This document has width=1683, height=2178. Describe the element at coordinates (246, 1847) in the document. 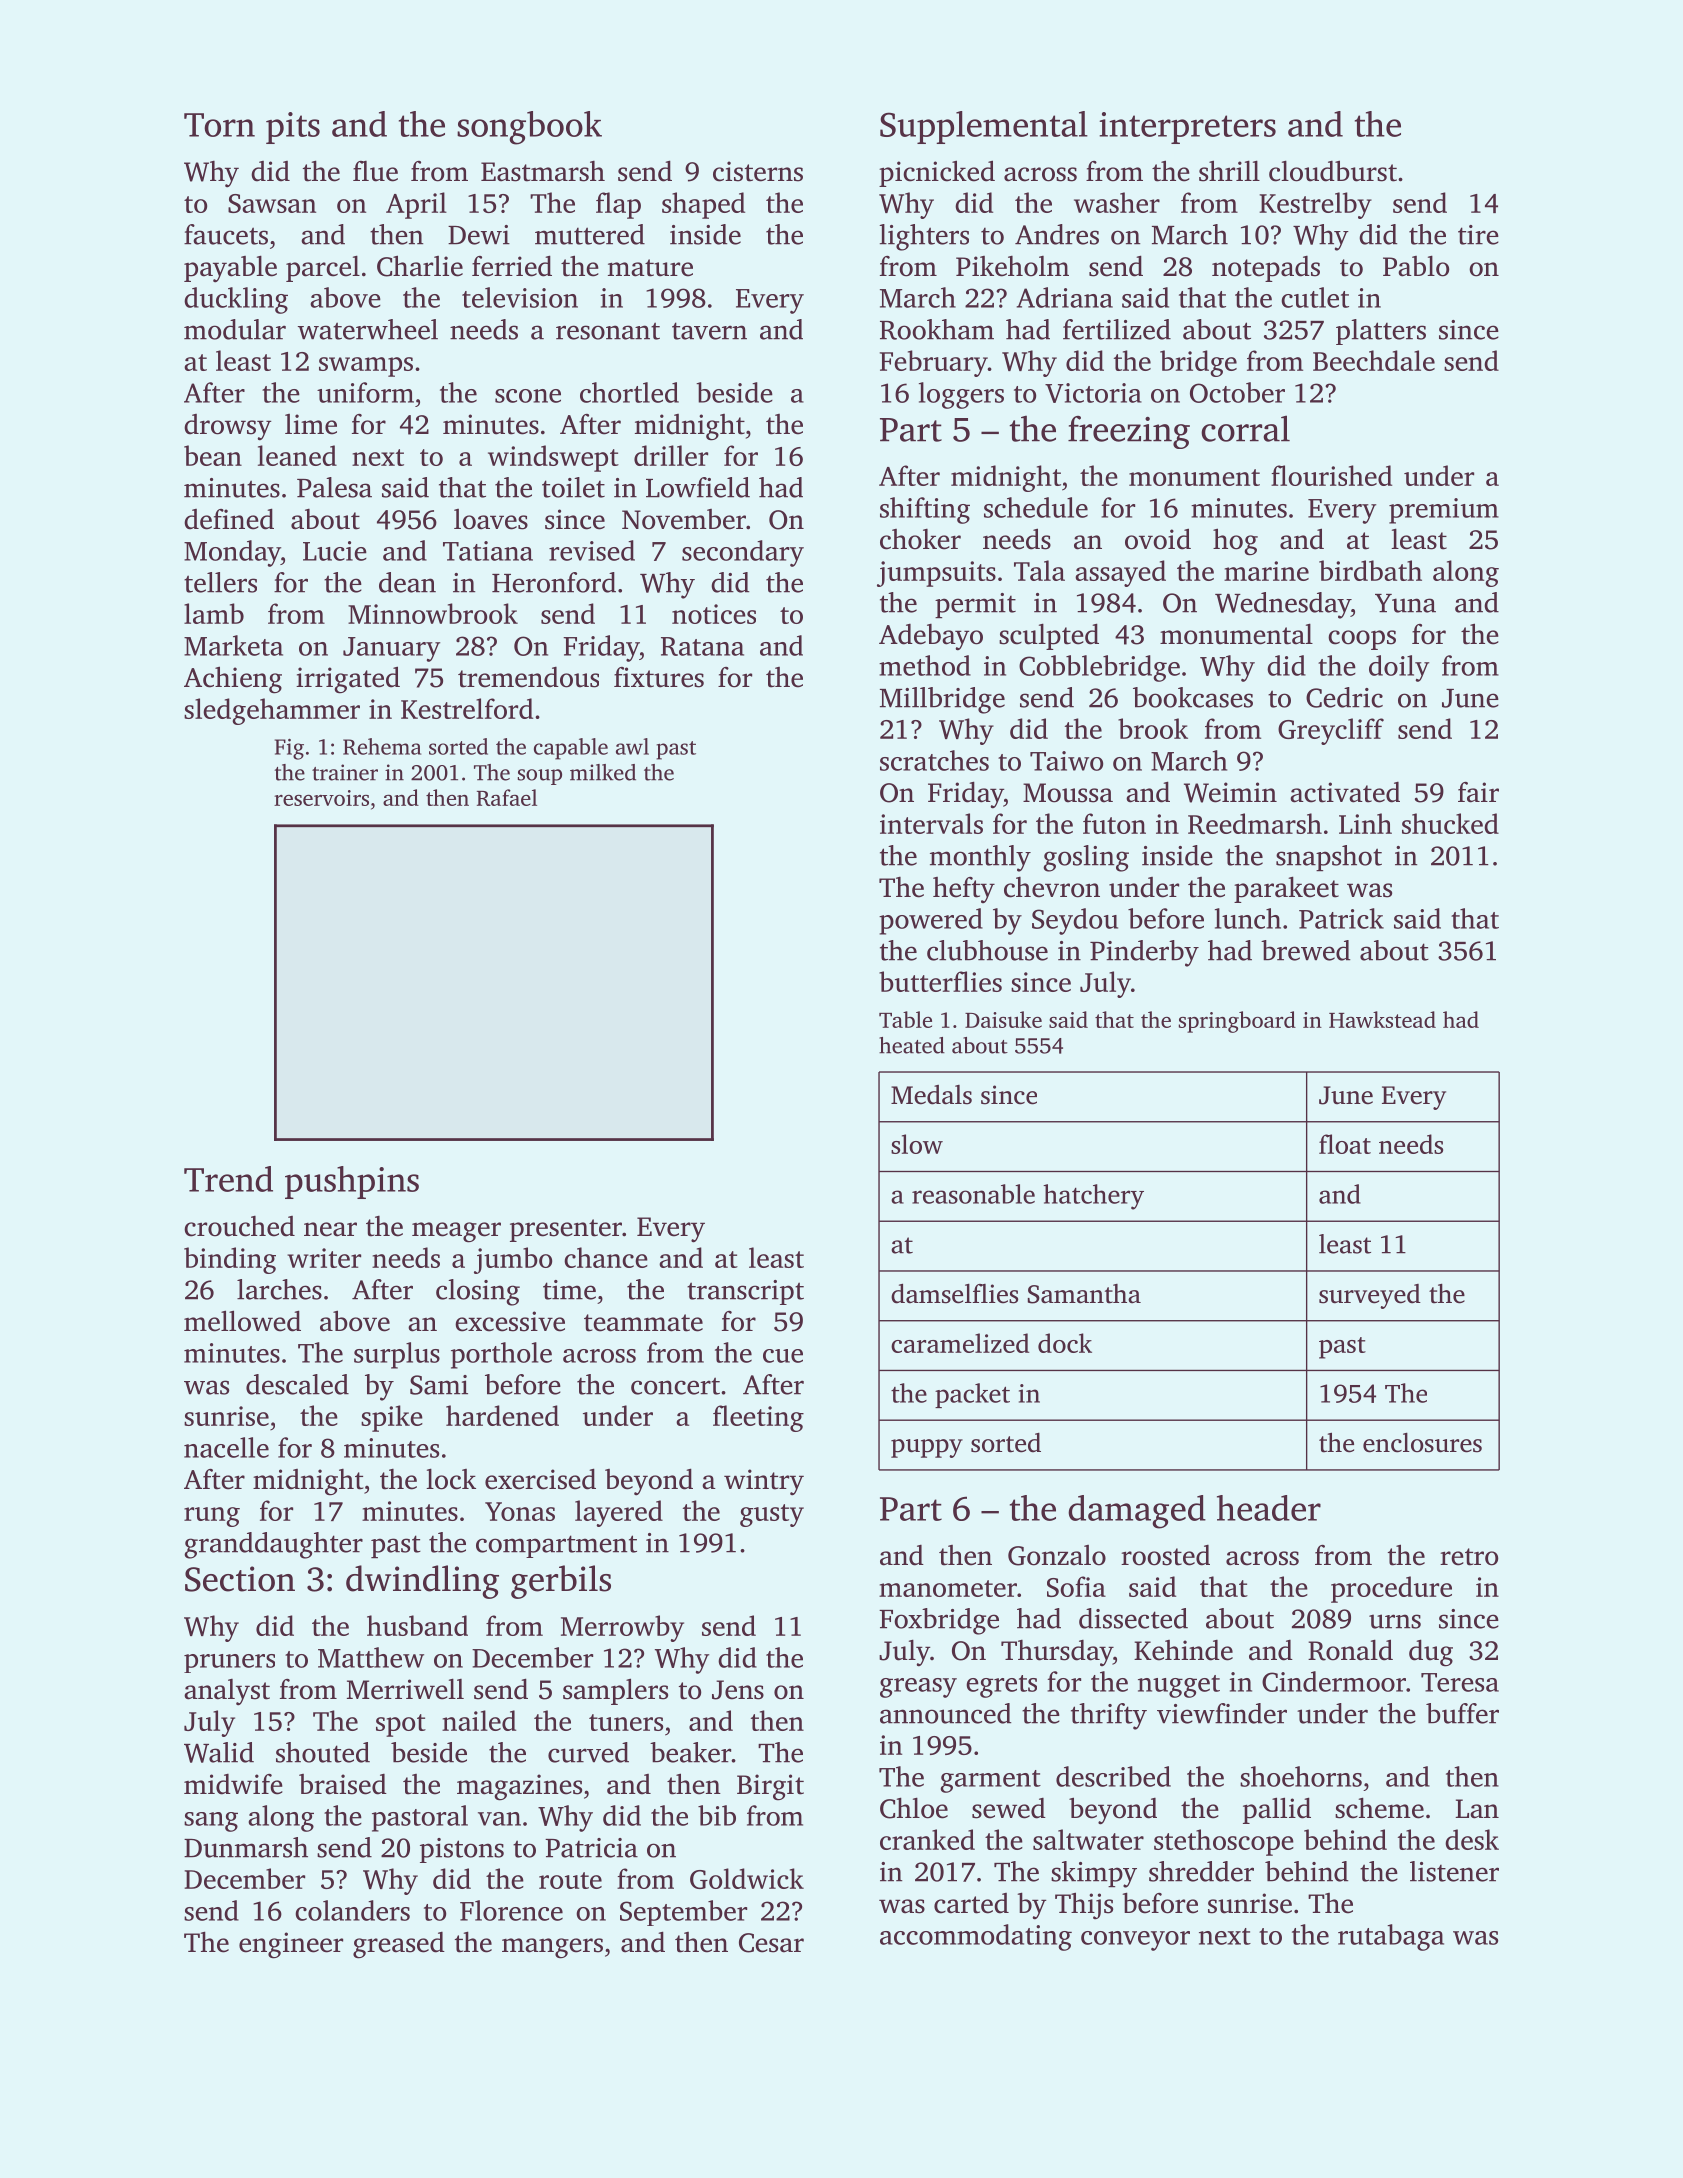

I see `Dunmarsh` at that location.
